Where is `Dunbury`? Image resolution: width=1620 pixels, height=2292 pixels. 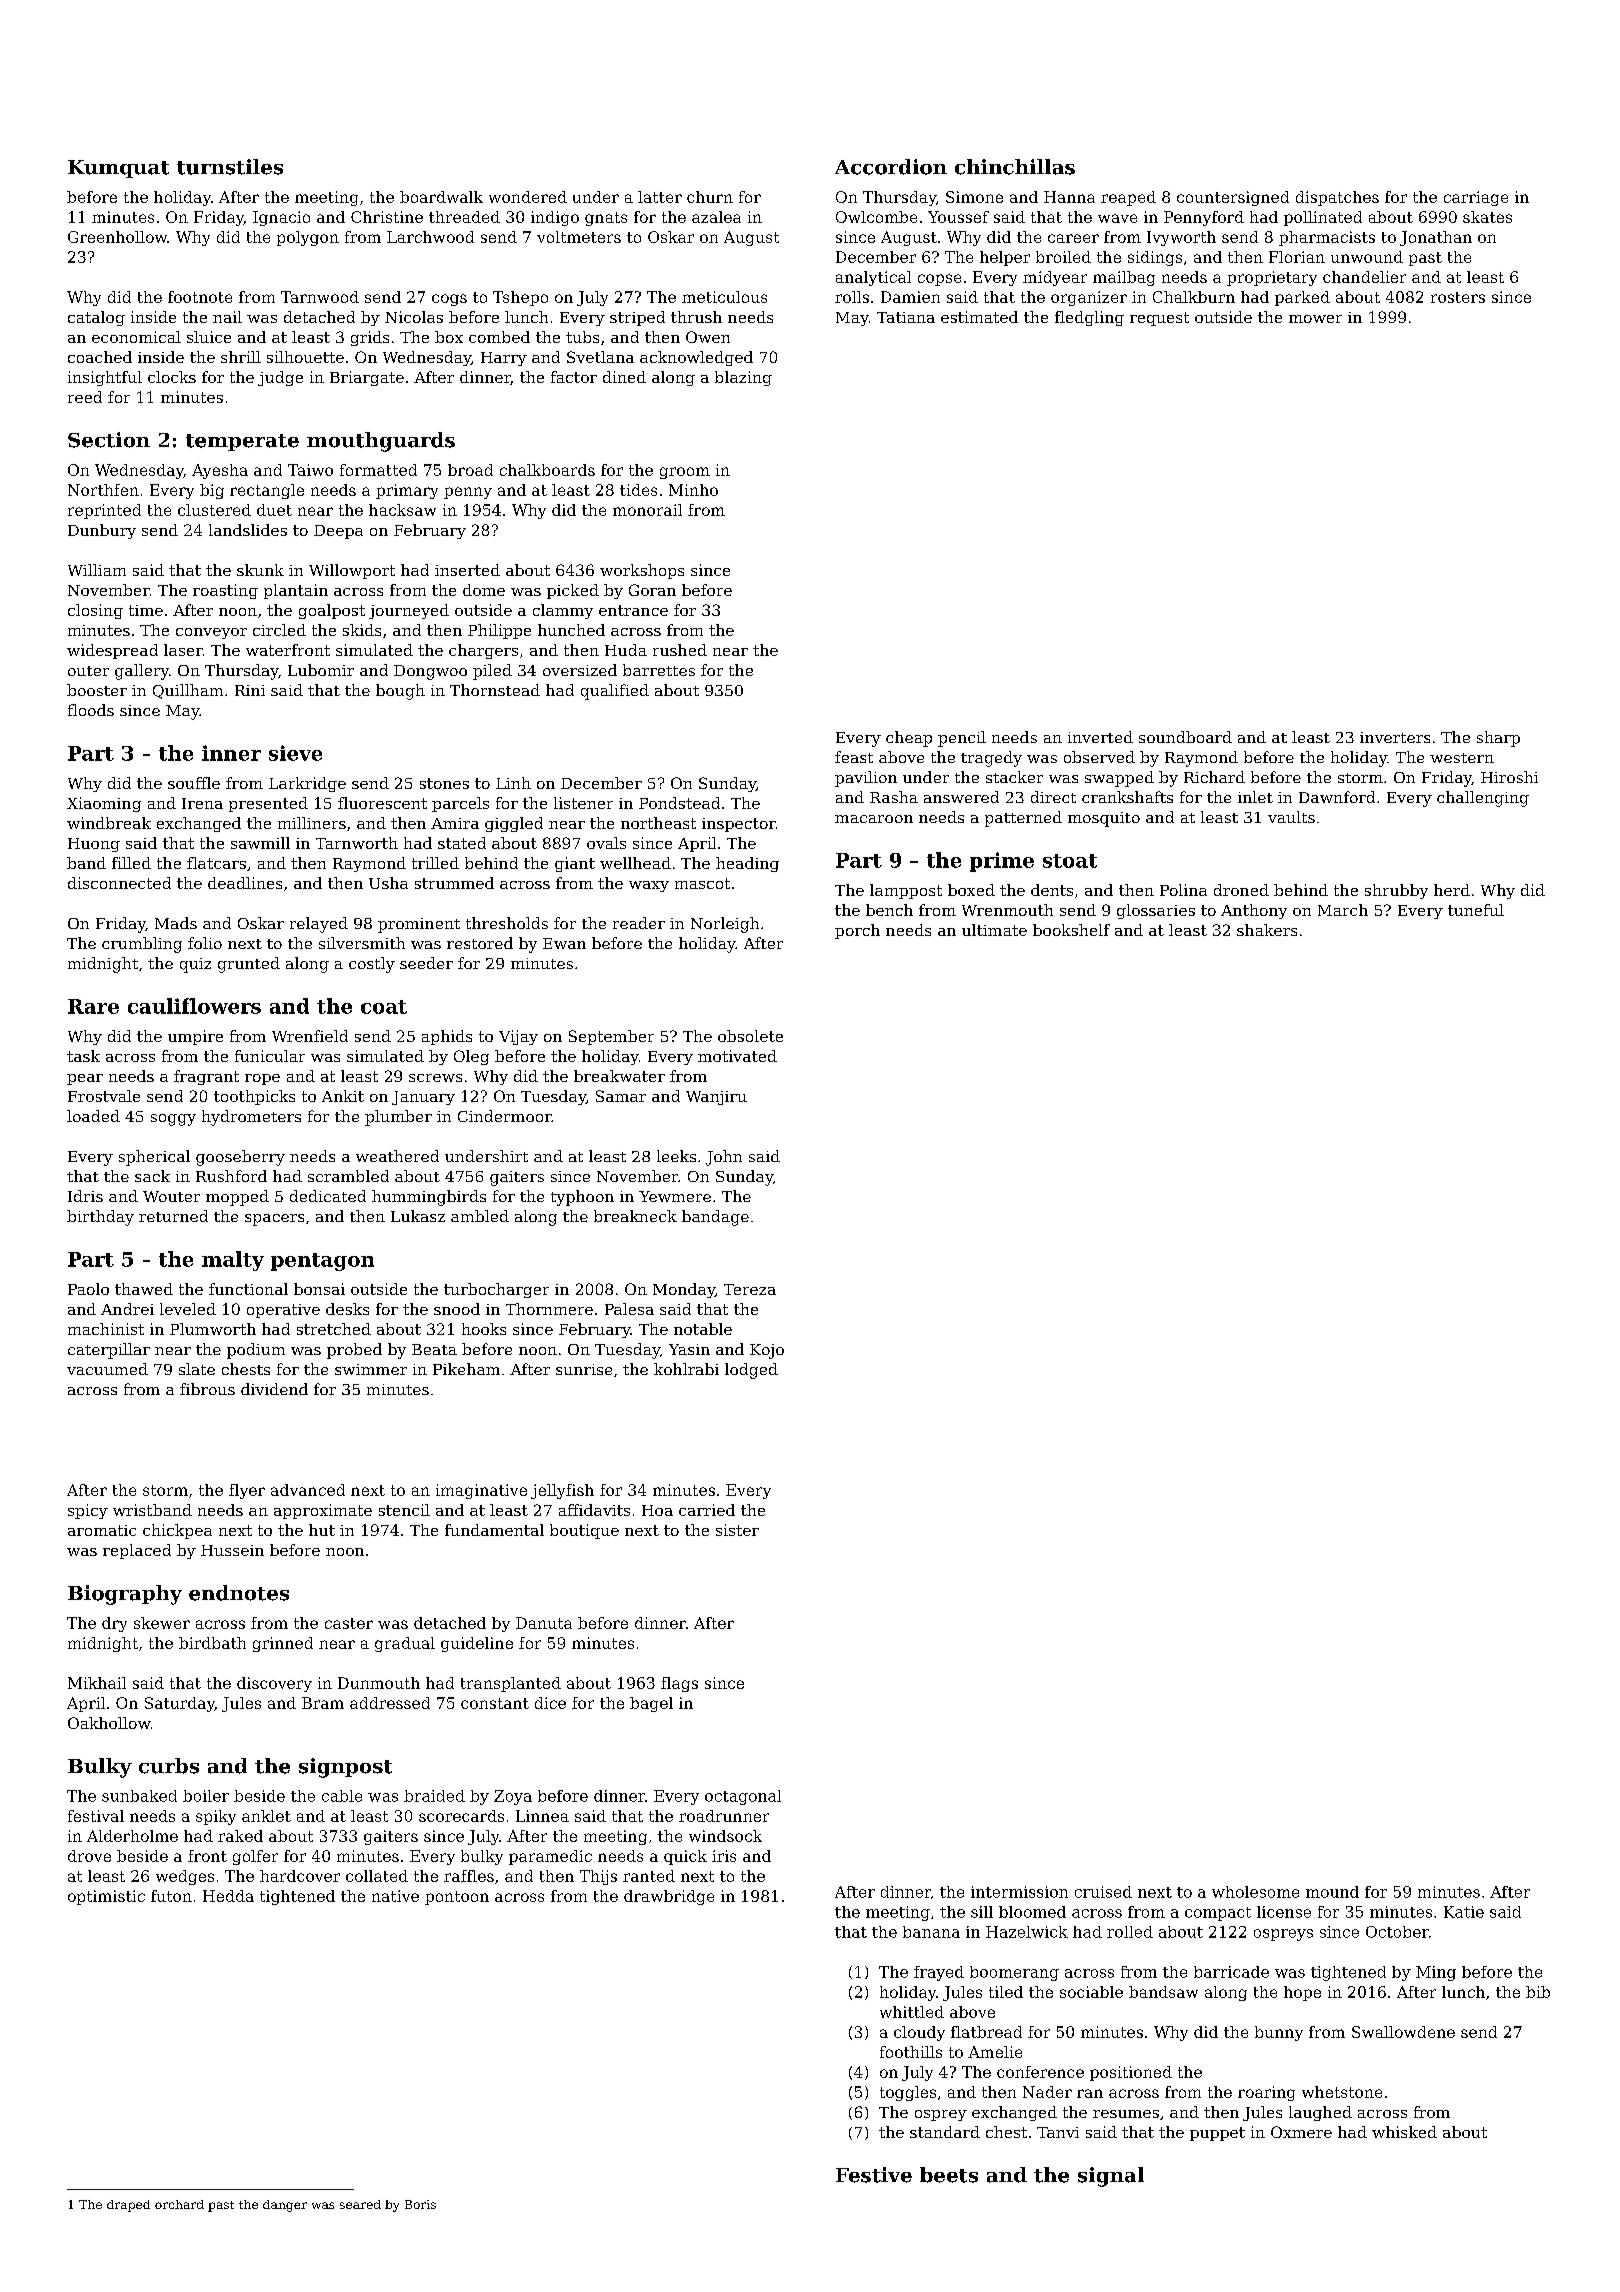
Dunbury is located at coordinates (102, 531).
